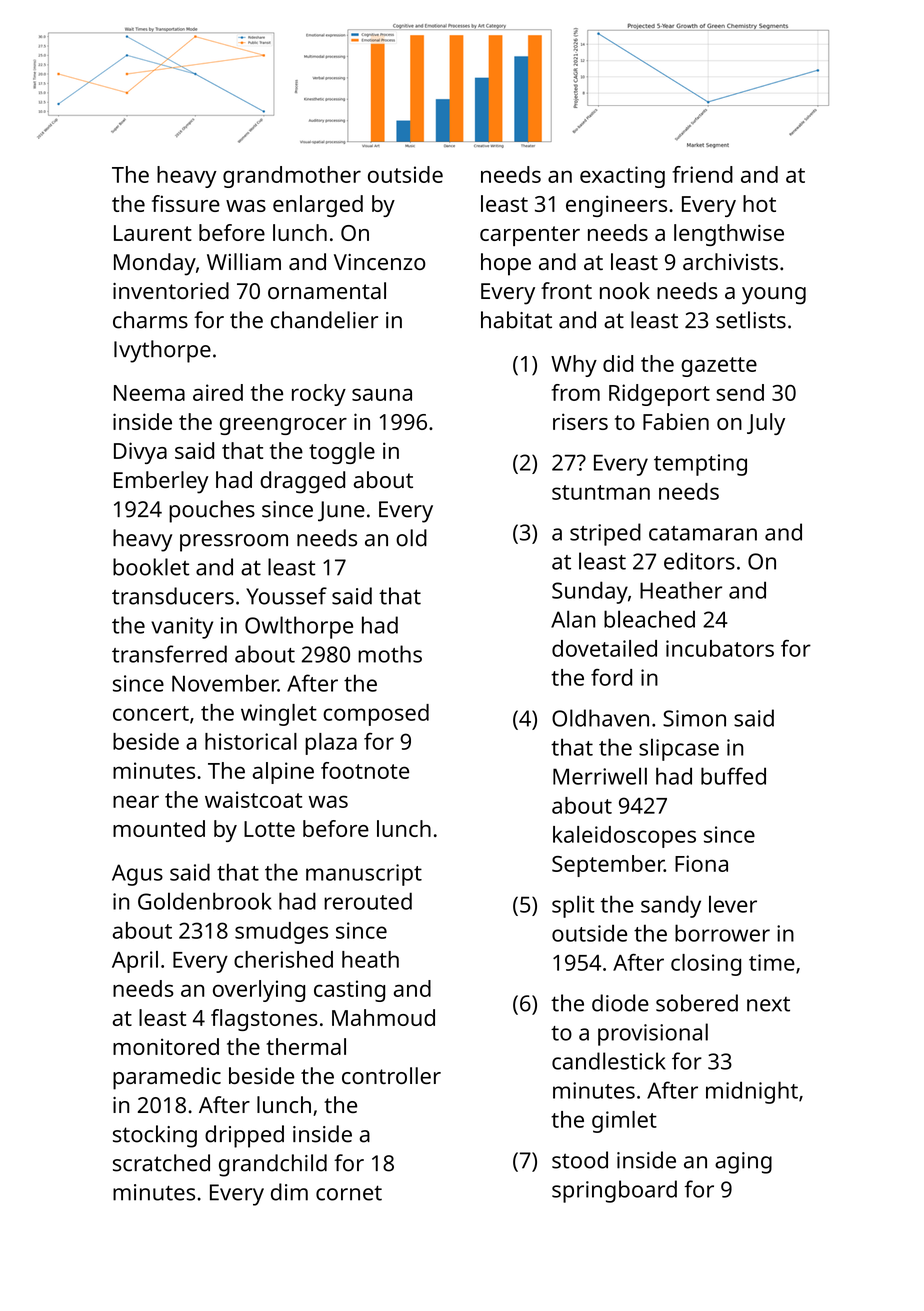 The height and width of the document is (1311, 924). I want to click on Agus, so click(137, 875).
